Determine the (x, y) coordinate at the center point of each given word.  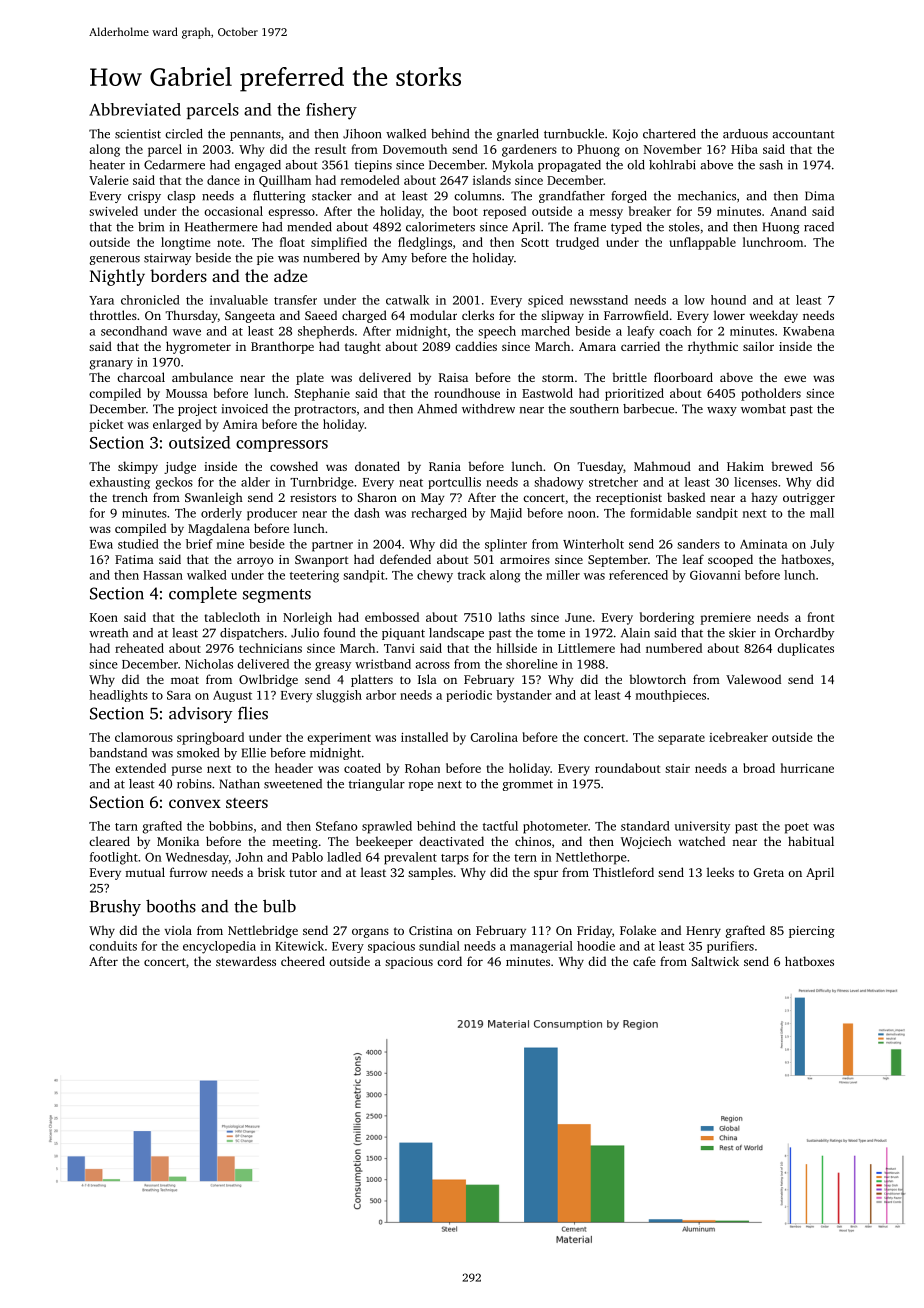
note (229, 243)
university (702, 827)
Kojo (625, 135)
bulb (279, 906)
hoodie (596, 946)
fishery (331, 111)
